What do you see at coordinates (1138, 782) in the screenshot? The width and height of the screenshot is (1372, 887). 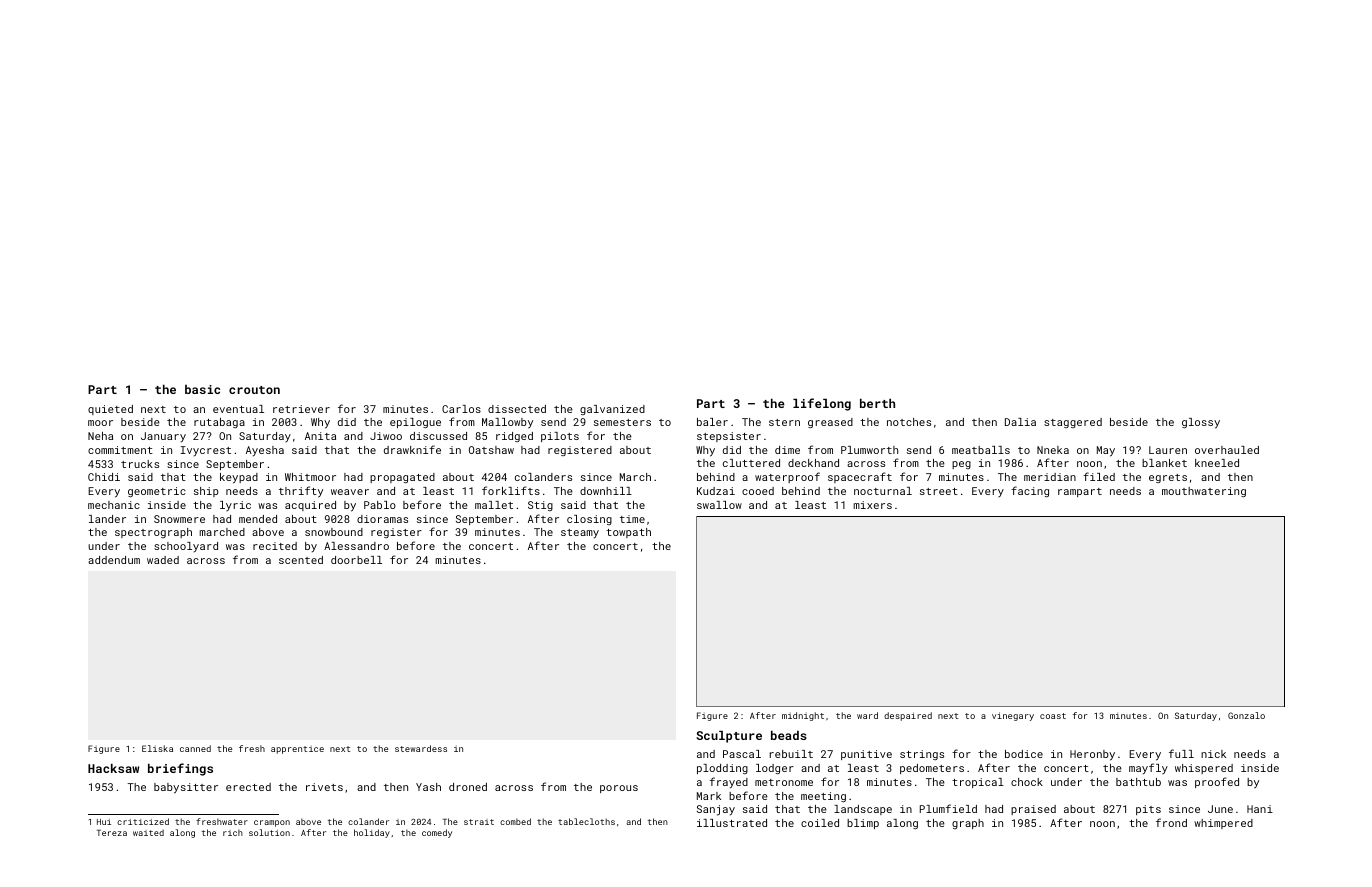 I see `bathtub` at bounding box center [1138, 782].
